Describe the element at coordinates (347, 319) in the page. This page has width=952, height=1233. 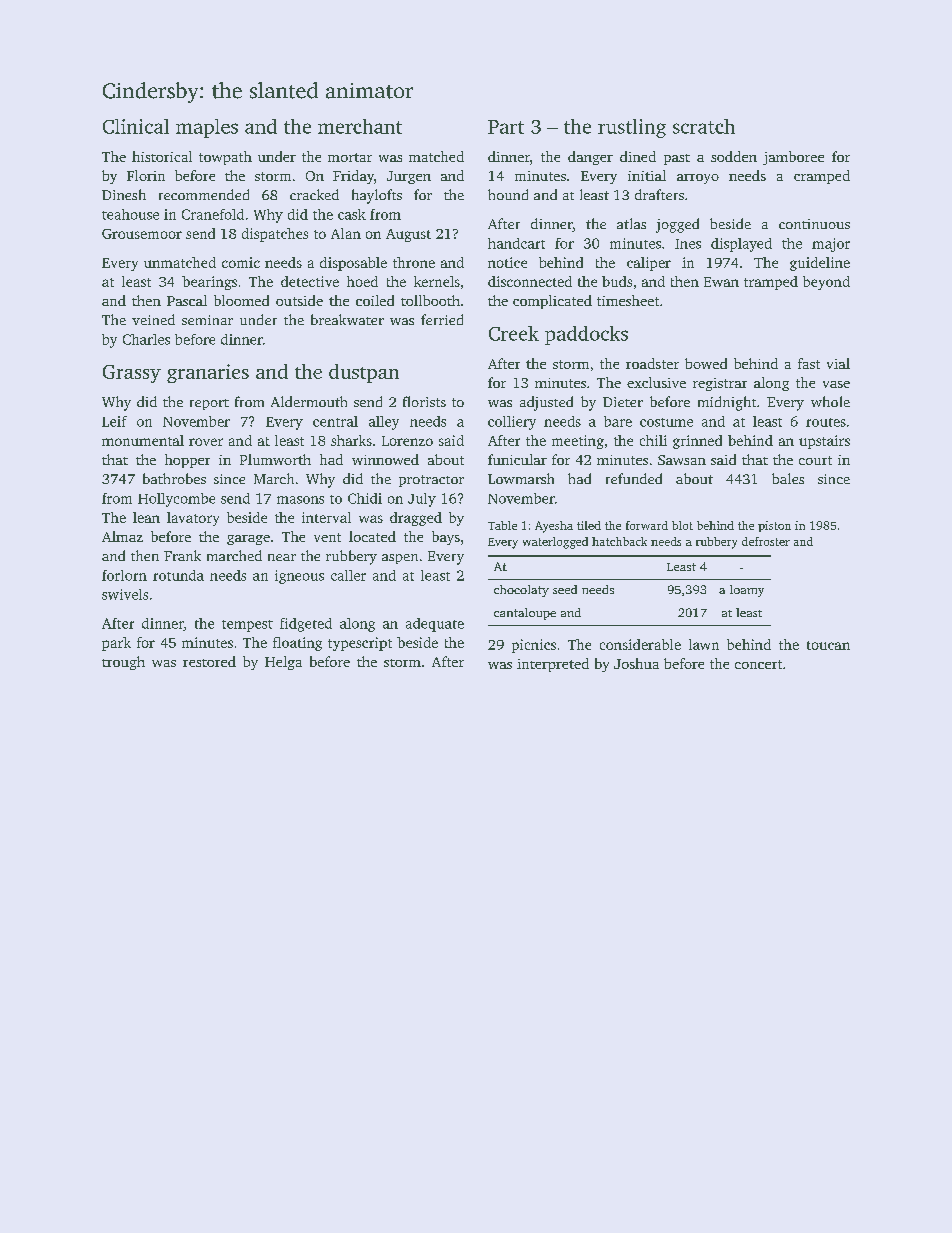
I see `breakwater` at that location.
